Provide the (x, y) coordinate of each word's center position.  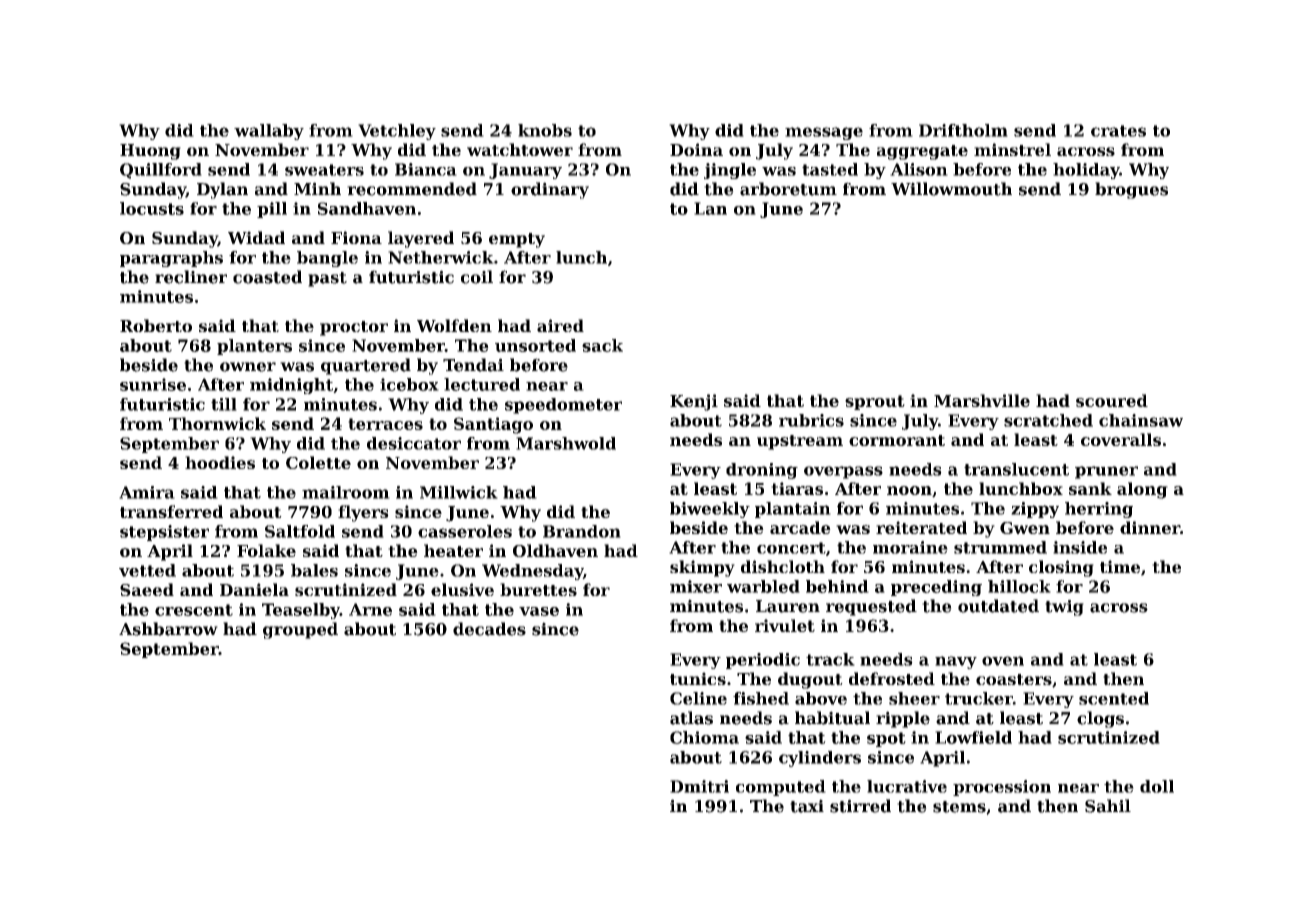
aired (560, 325)
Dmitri (699, 786)
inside (1080, 547)
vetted (147, 570)
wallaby (269, 132)
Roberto (156, 325)
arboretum (788, 189)
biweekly (710, 510)
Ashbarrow (168, 629)
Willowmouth (951, 189)
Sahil (1108, 806)
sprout (875, 402)
